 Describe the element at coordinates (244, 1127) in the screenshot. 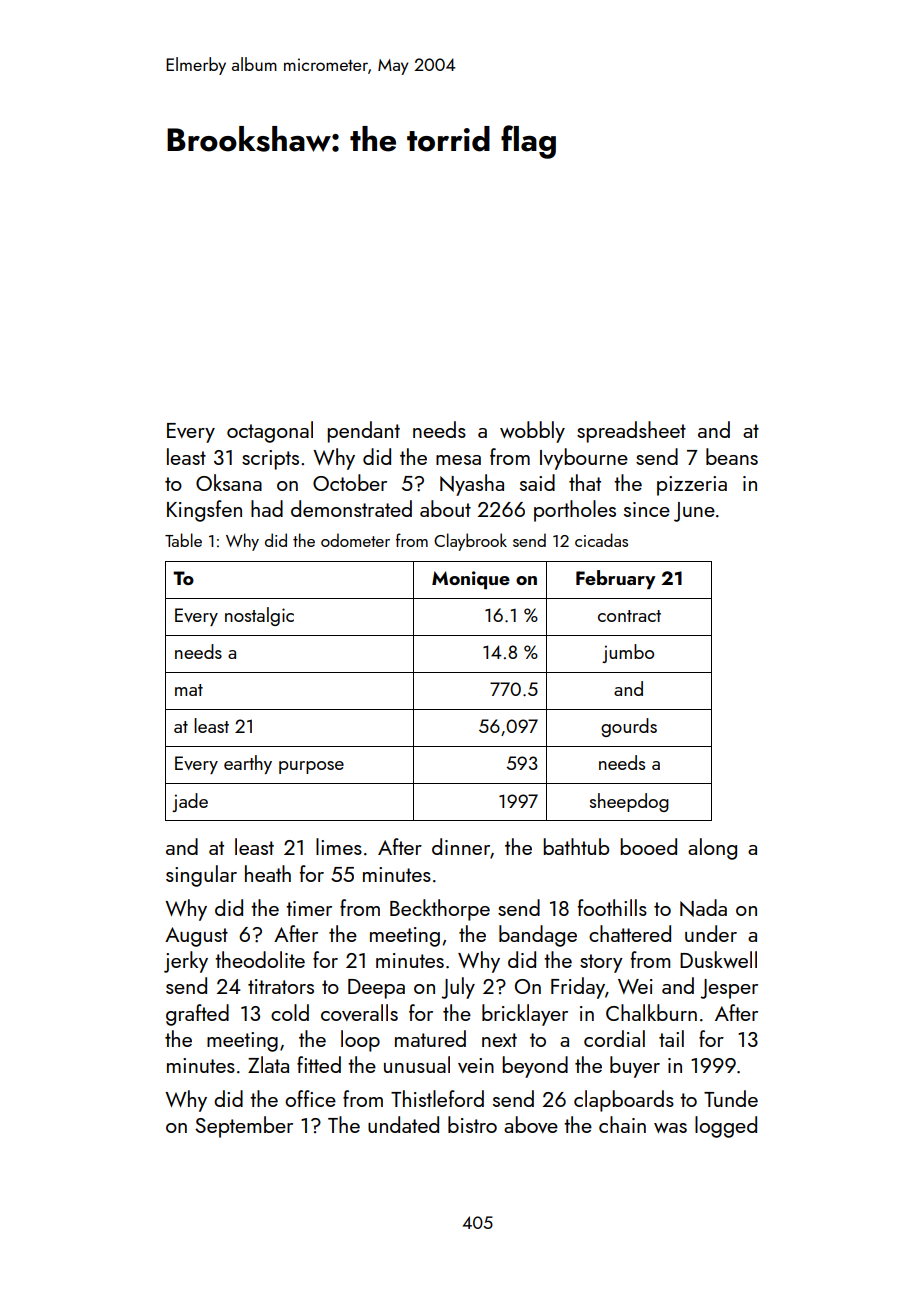

I see `September` at that location.
